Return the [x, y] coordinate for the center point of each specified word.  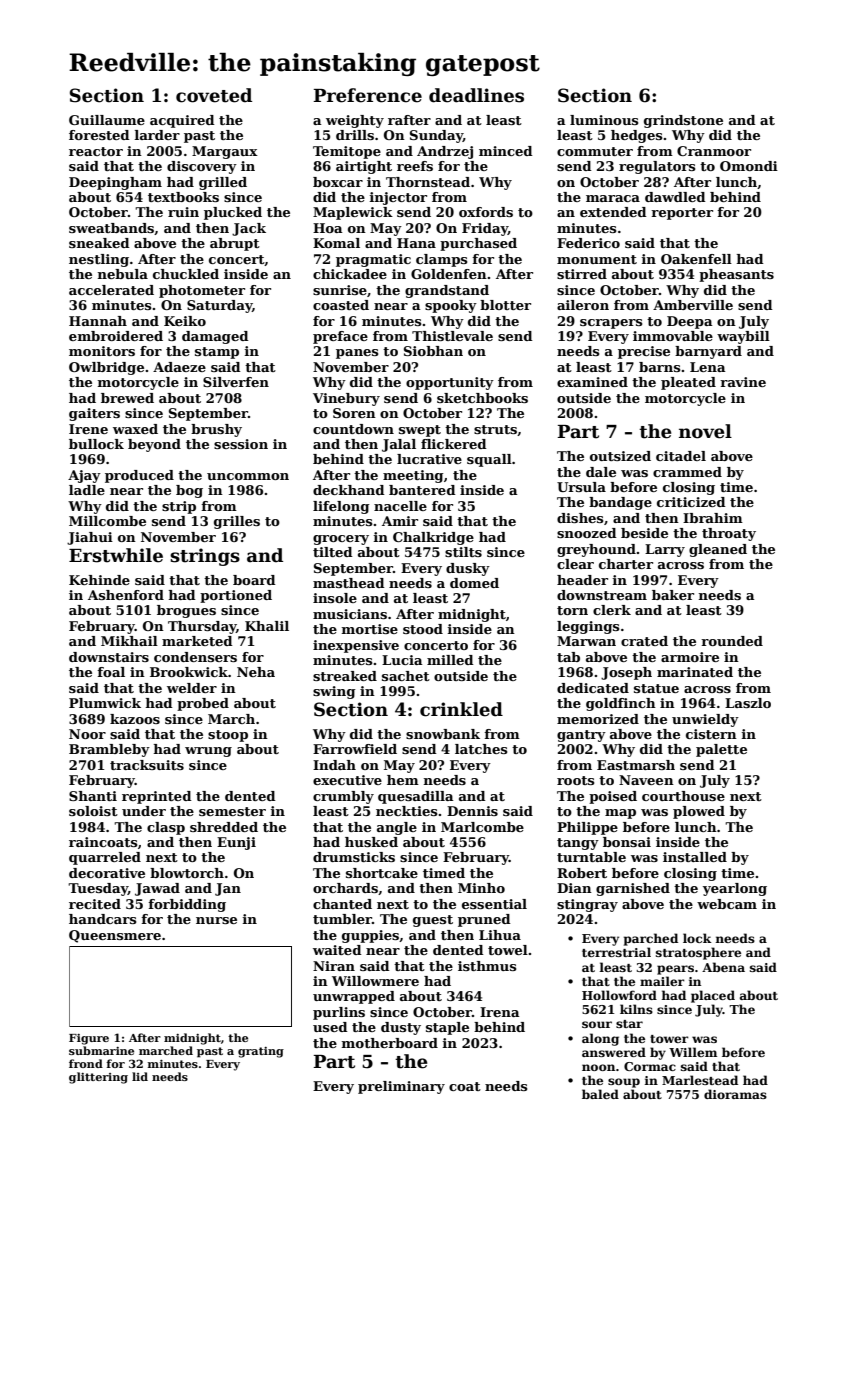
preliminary [401, 1087]
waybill [743, 337]
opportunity [450, 383]
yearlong [735, 889]
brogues [186, 611]
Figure [89, 1039]
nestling [99, 260]
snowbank [443, 734]
